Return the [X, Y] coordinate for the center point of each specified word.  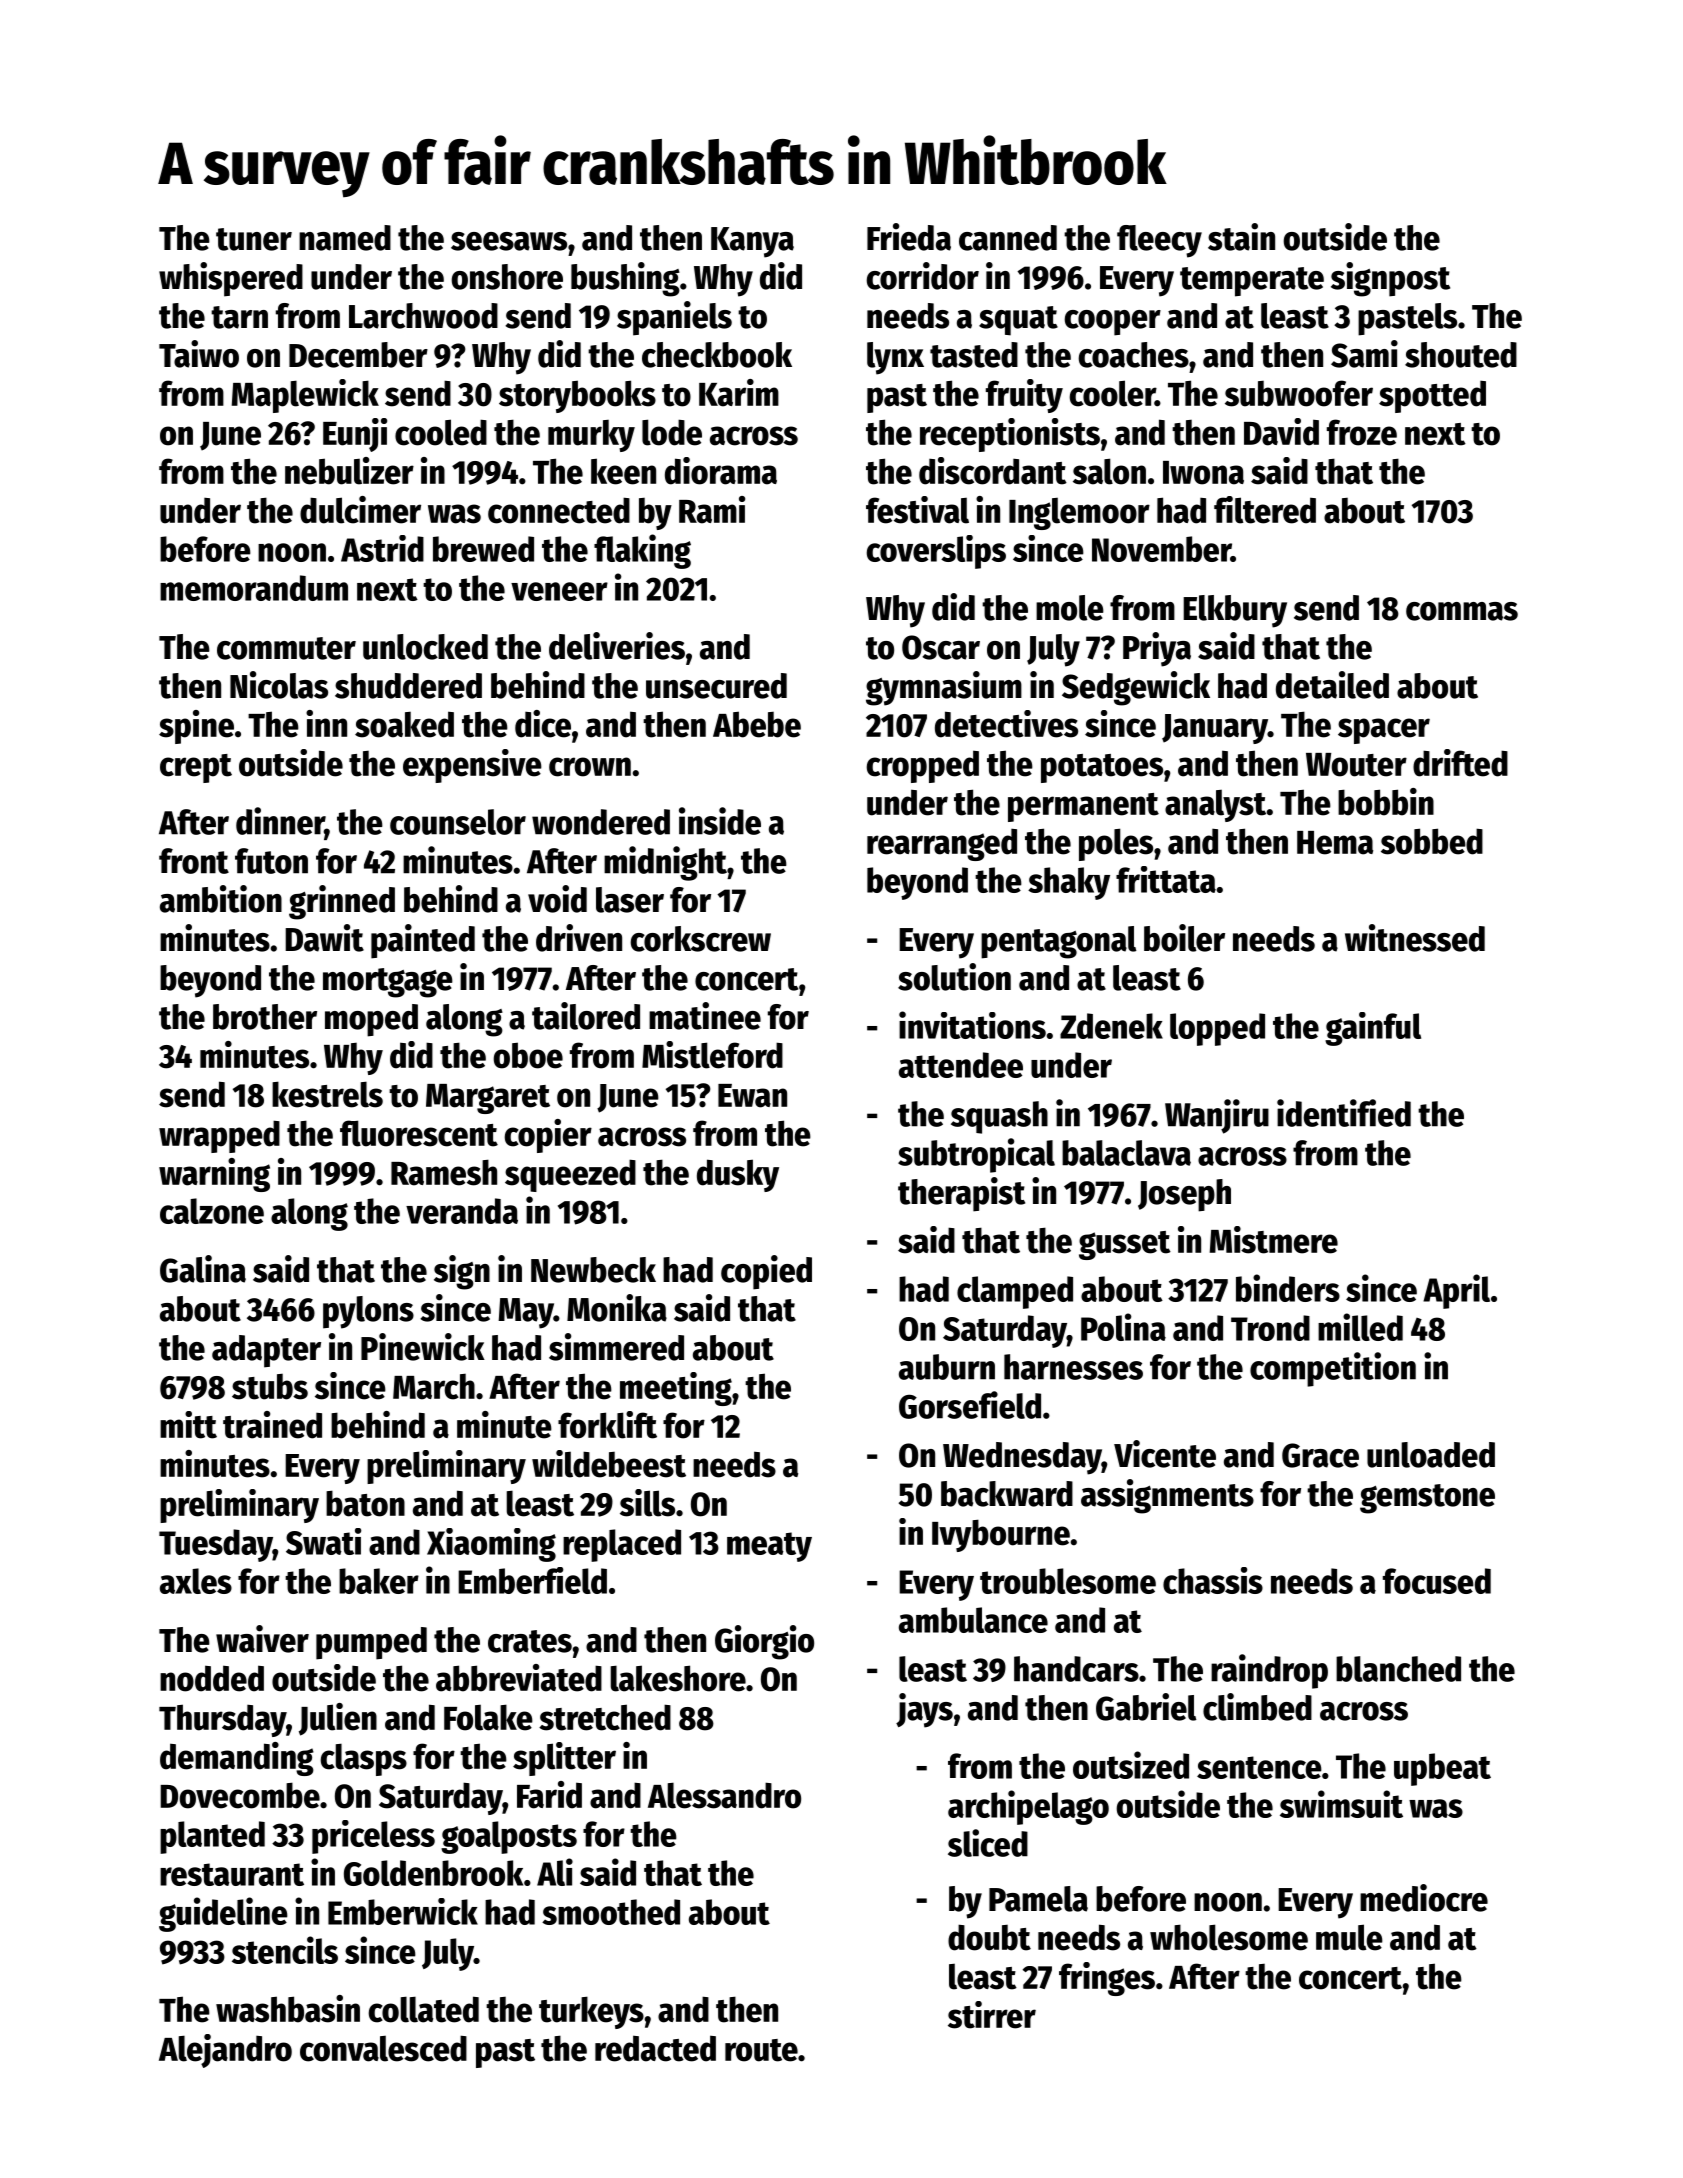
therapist [961, 1194]
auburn [947, 1367]
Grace [1320, 1455]
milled [1360, 1327]
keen [623, 471]
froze [1362, 432]
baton [365, 1503]
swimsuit [1341, 1804]
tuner [254, 239]
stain [1241, 237]
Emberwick [403, 1911]
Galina [203, 1269]
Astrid [382, 548]
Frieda [909, 237]
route [761, 2050]
